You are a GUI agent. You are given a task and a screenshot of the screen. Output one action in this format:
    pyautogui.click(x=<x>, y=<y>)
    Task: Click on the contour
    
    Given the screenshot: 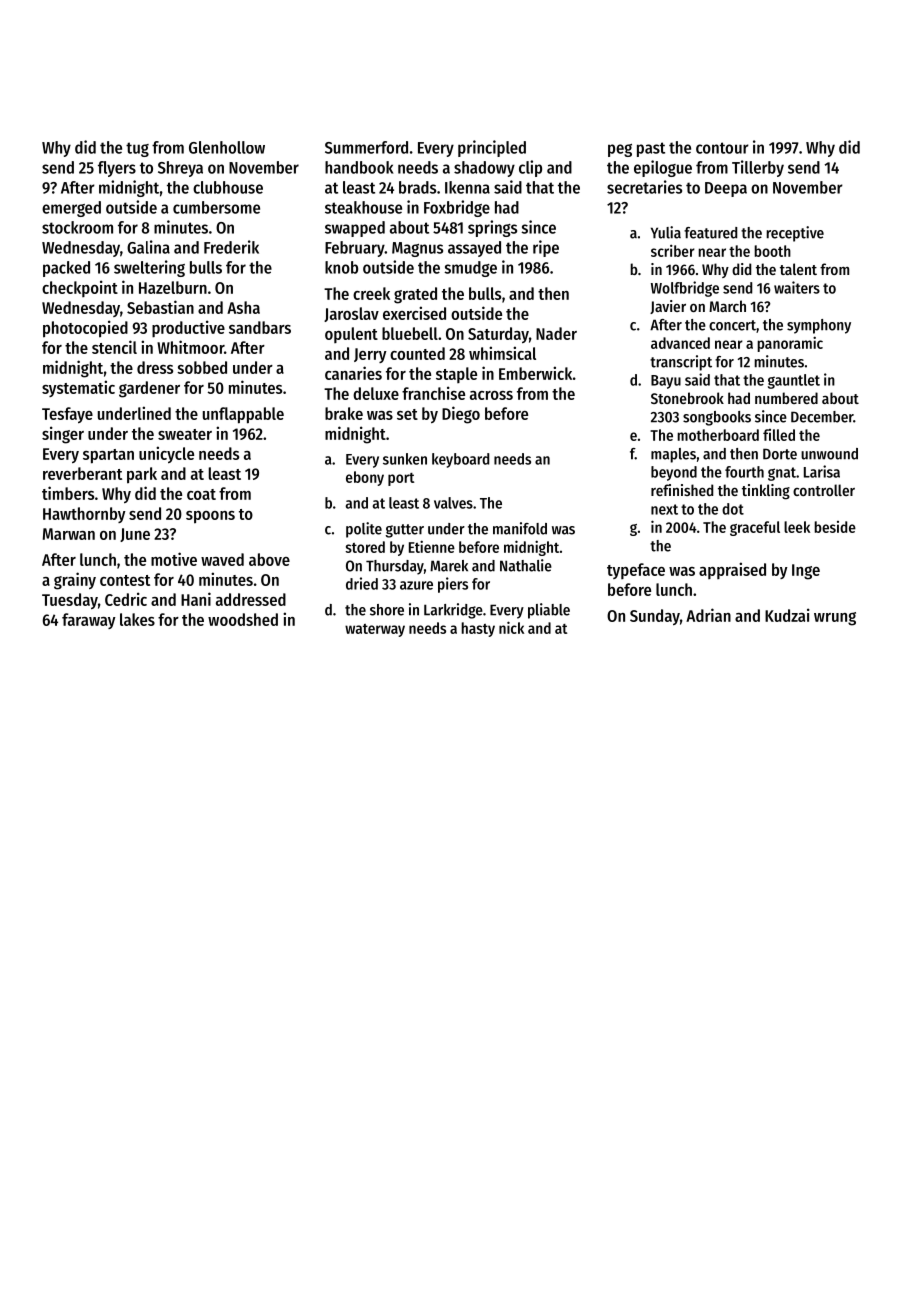 What is the action you would take?
    pyautogui.click(x=722, y=148)
